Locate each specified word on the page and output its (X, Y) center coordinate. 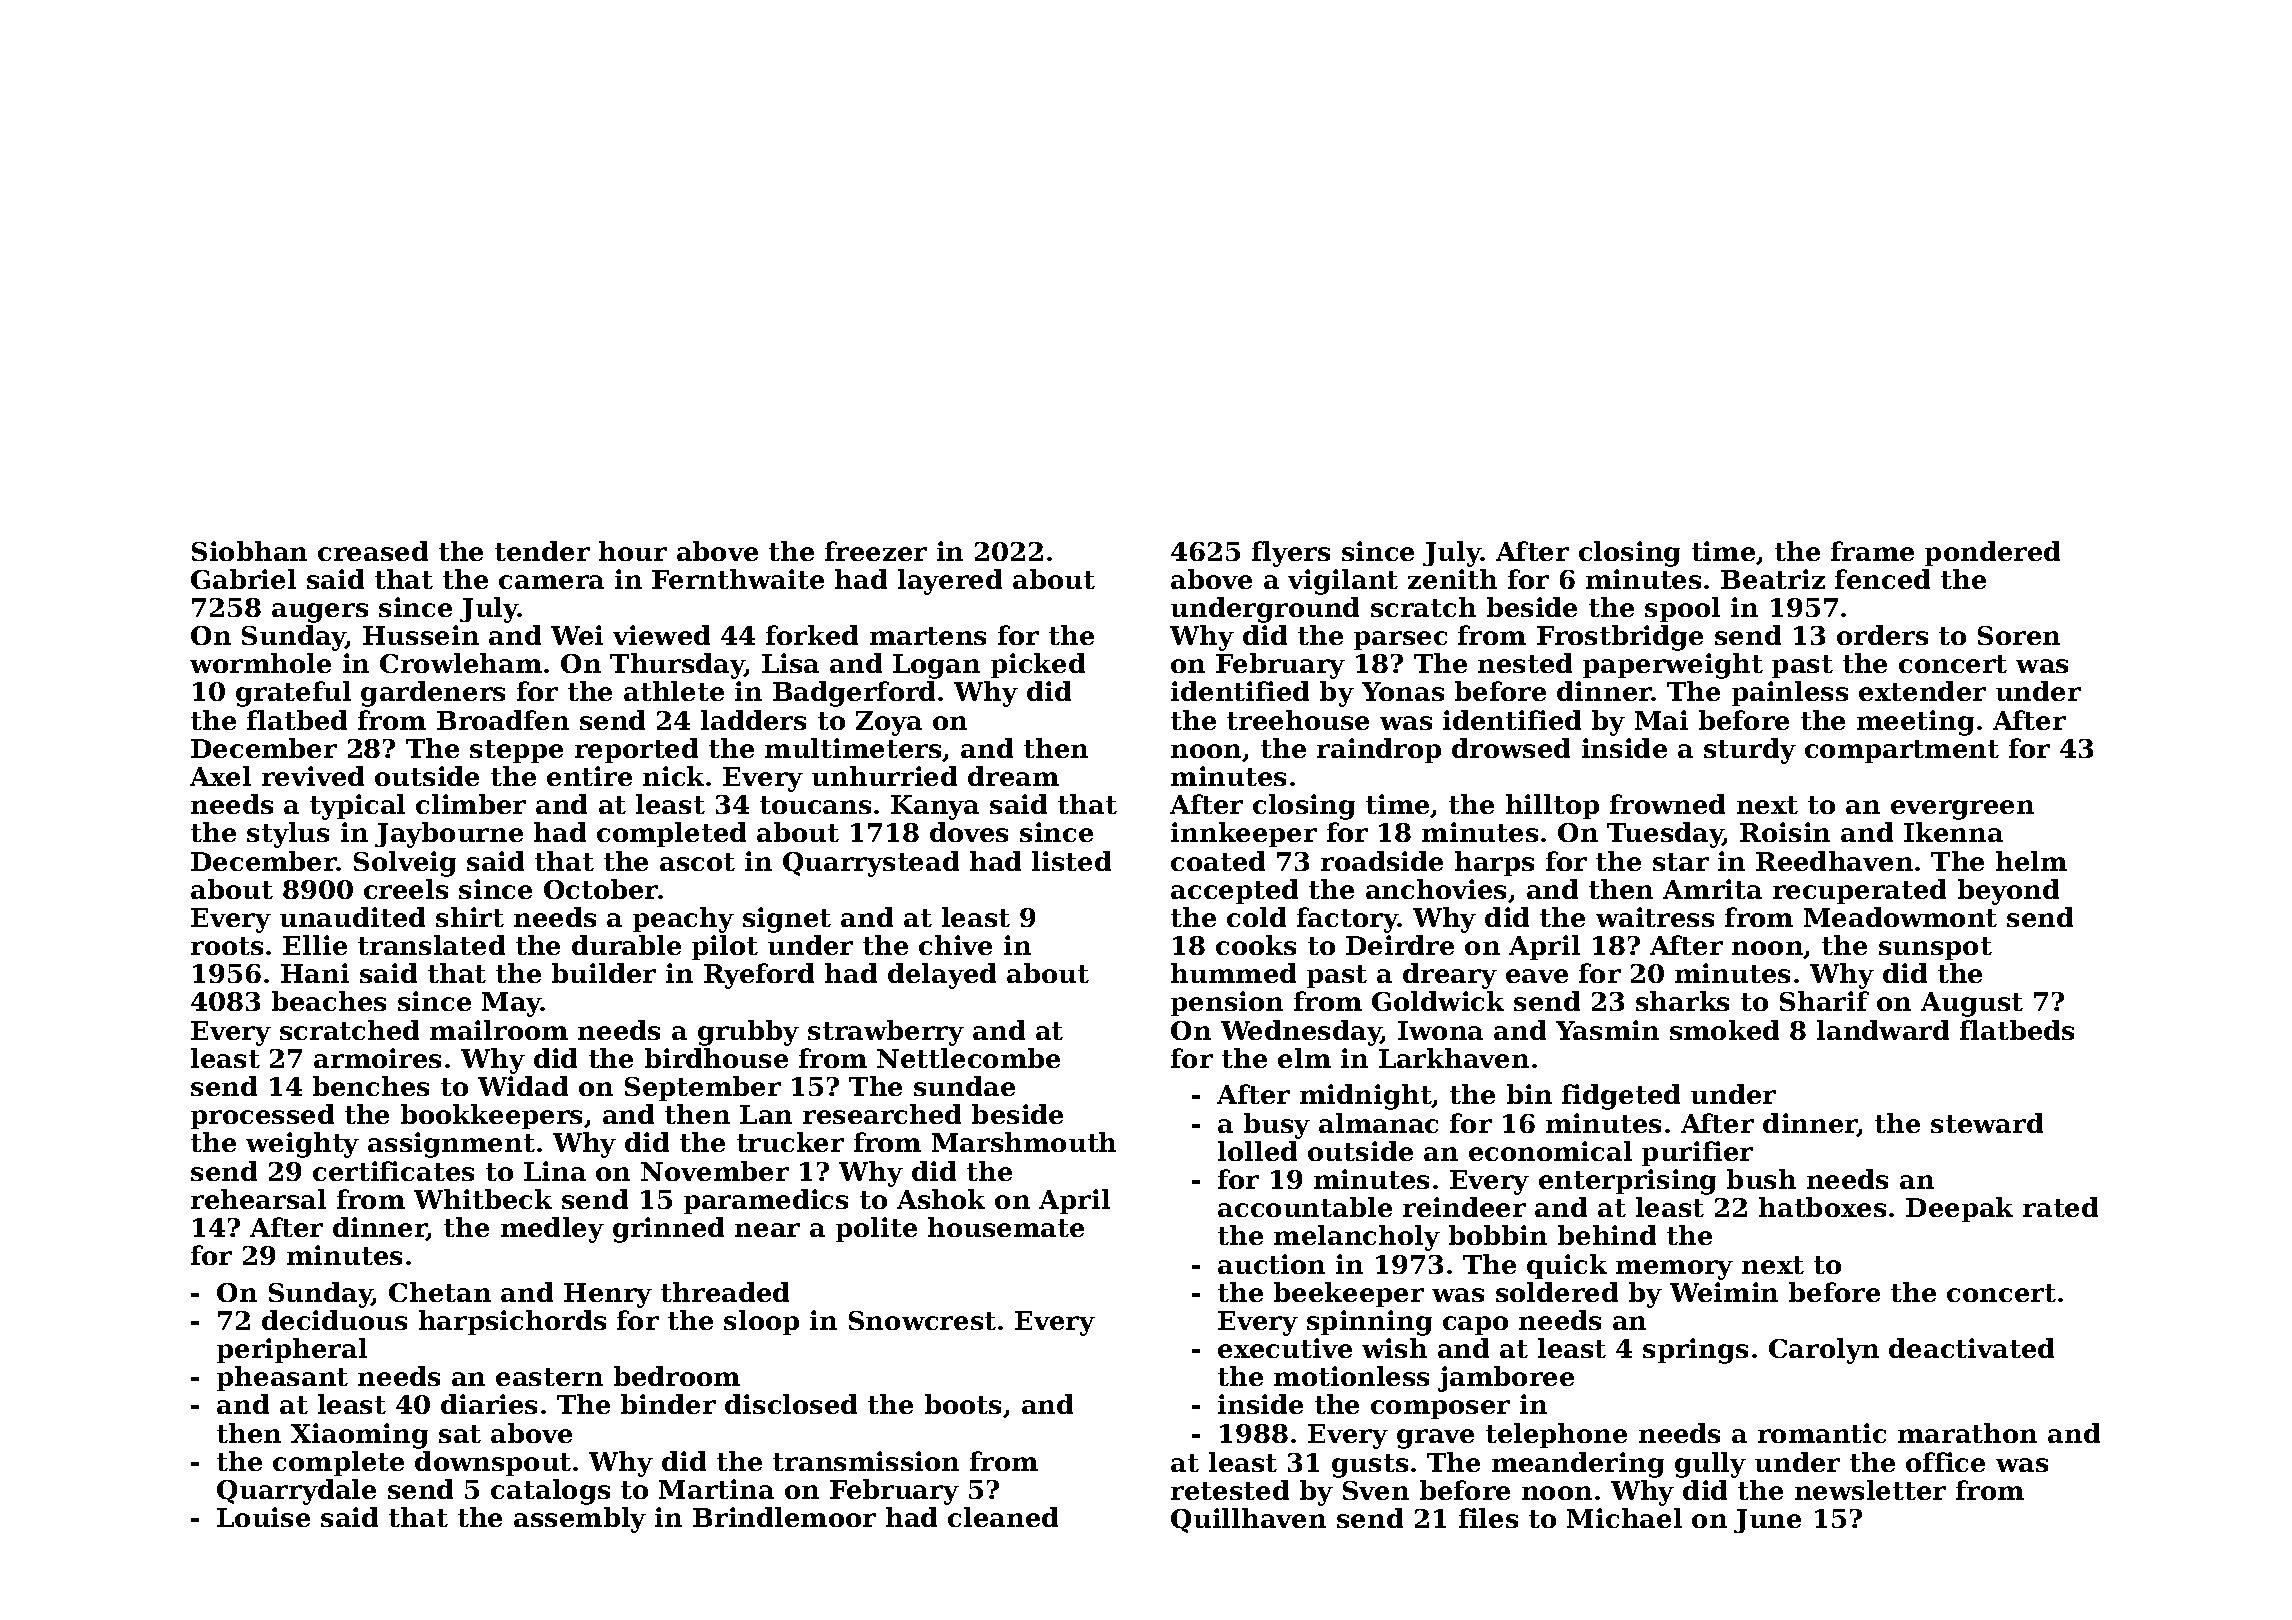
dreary (1450, 976)
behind (1607, 1235)
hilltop (1552, 806)
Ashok (941, 1199)
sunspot (1935, 948)
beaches (329, 1001)
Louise (263, 1517)
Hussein (421, 635)
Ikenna (1953, 832)
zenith (1452, 579)
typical (357, 807)
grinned (668, 1230)
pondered (1992, 553)
